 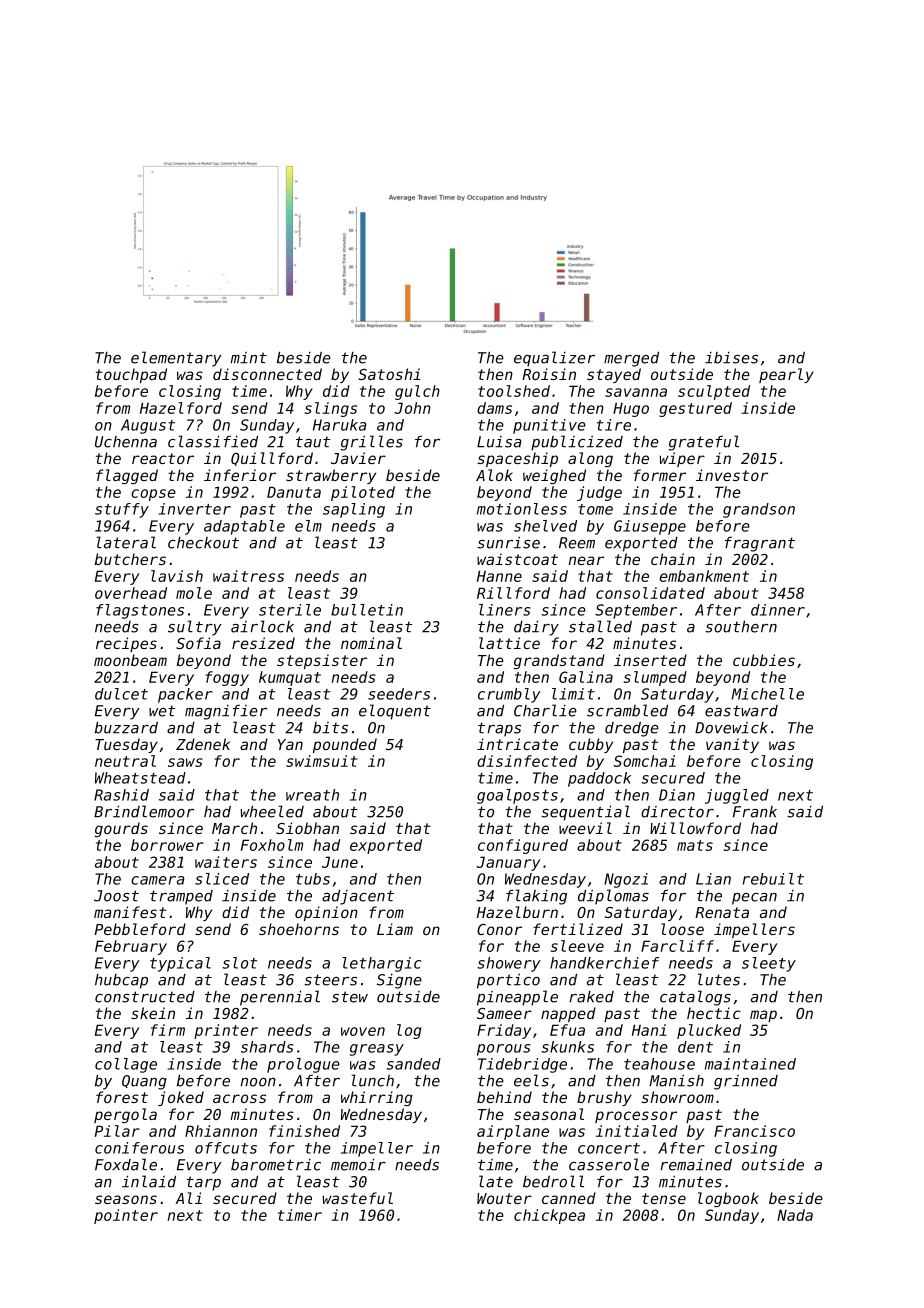 I want to click on weevil, so click(x=585, y=828).
